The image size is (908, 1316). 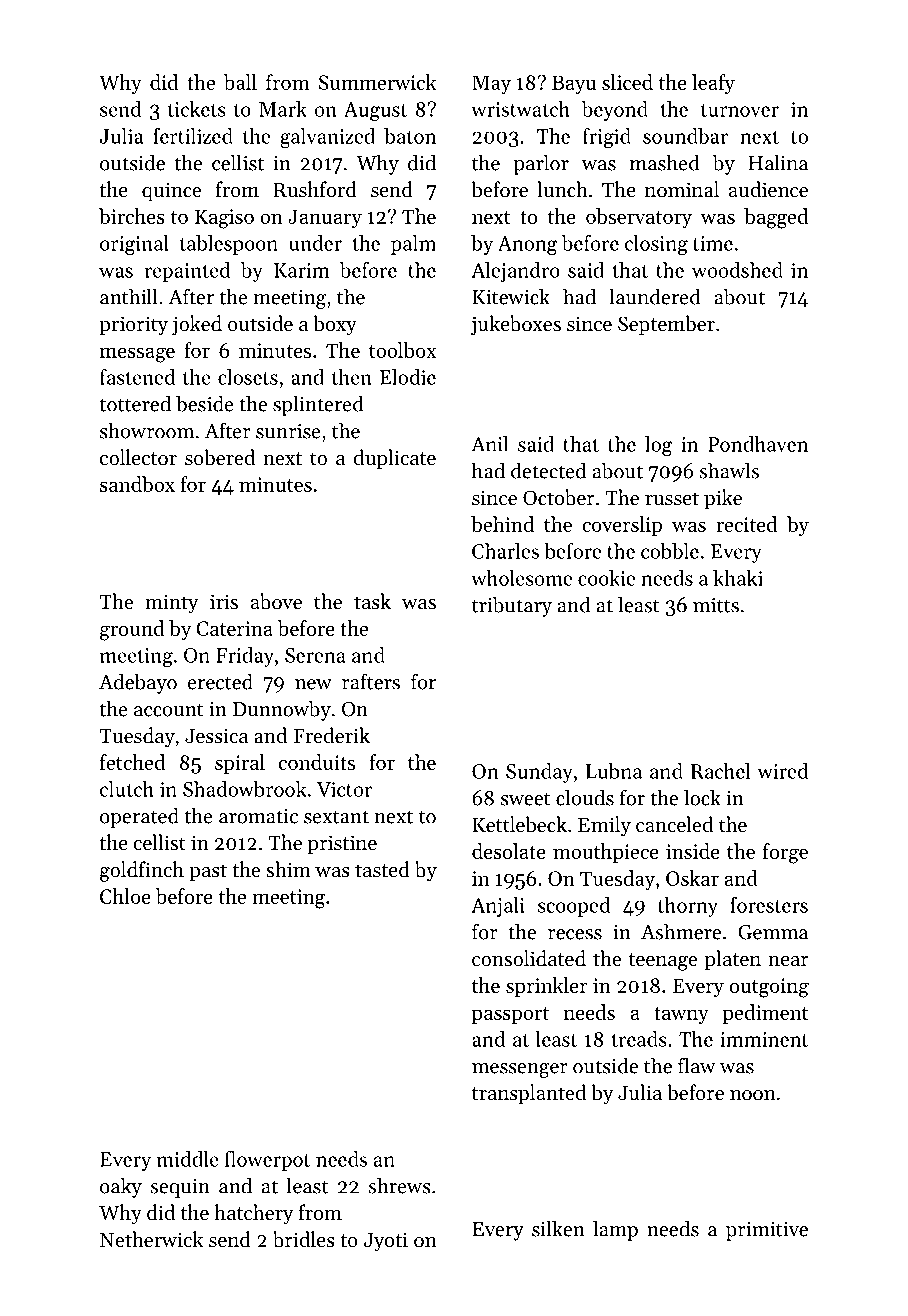 What do you see at coordinates (240, 82) in the screenshot?
I see `ball` at bounding box center [240, 82].
